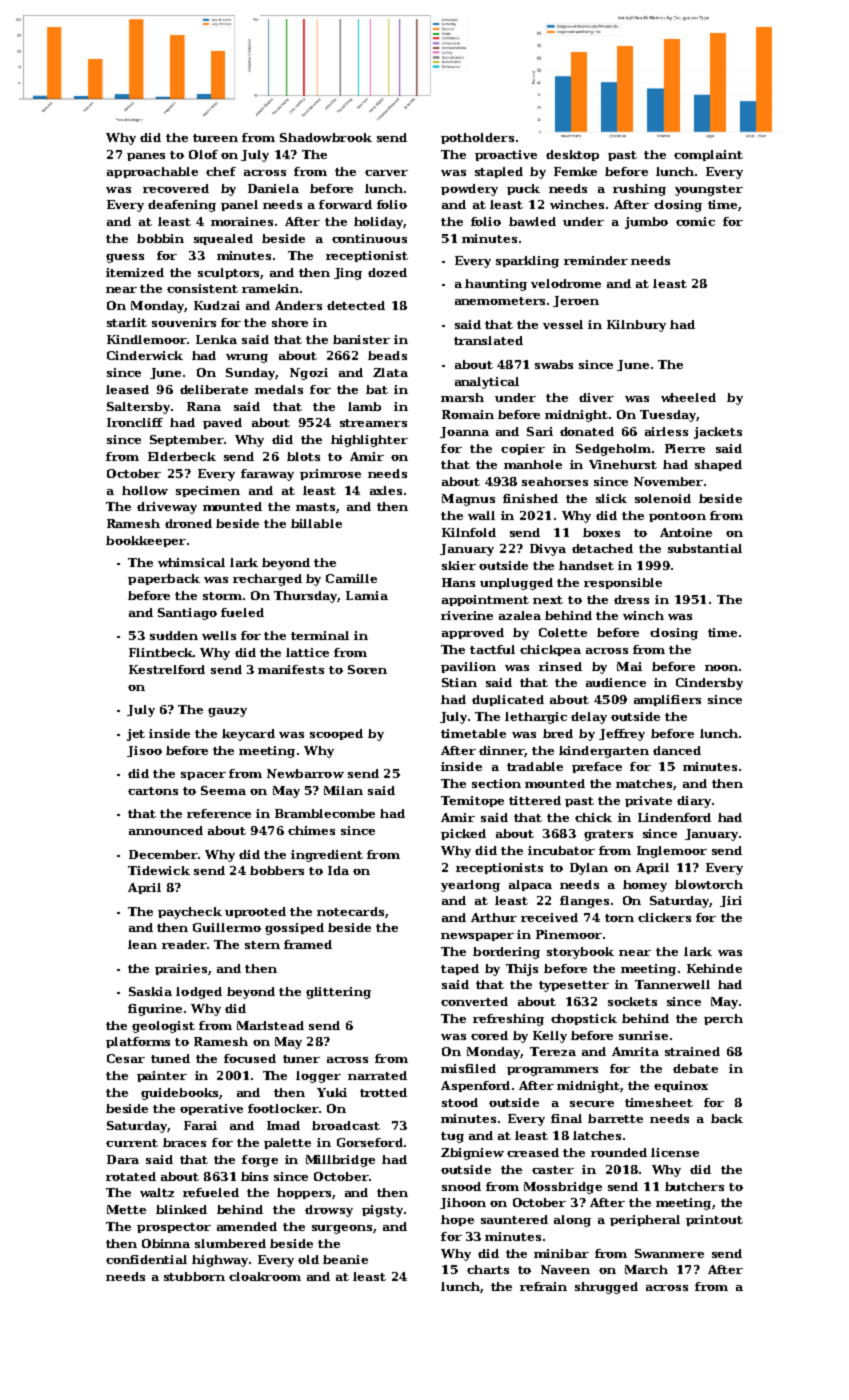 The width and height of the screenshot is (849, 1400). What do you see at coordinates (159, 870) in the screenshot?
I see `Tidewick` at bounding box center [159, 870].
